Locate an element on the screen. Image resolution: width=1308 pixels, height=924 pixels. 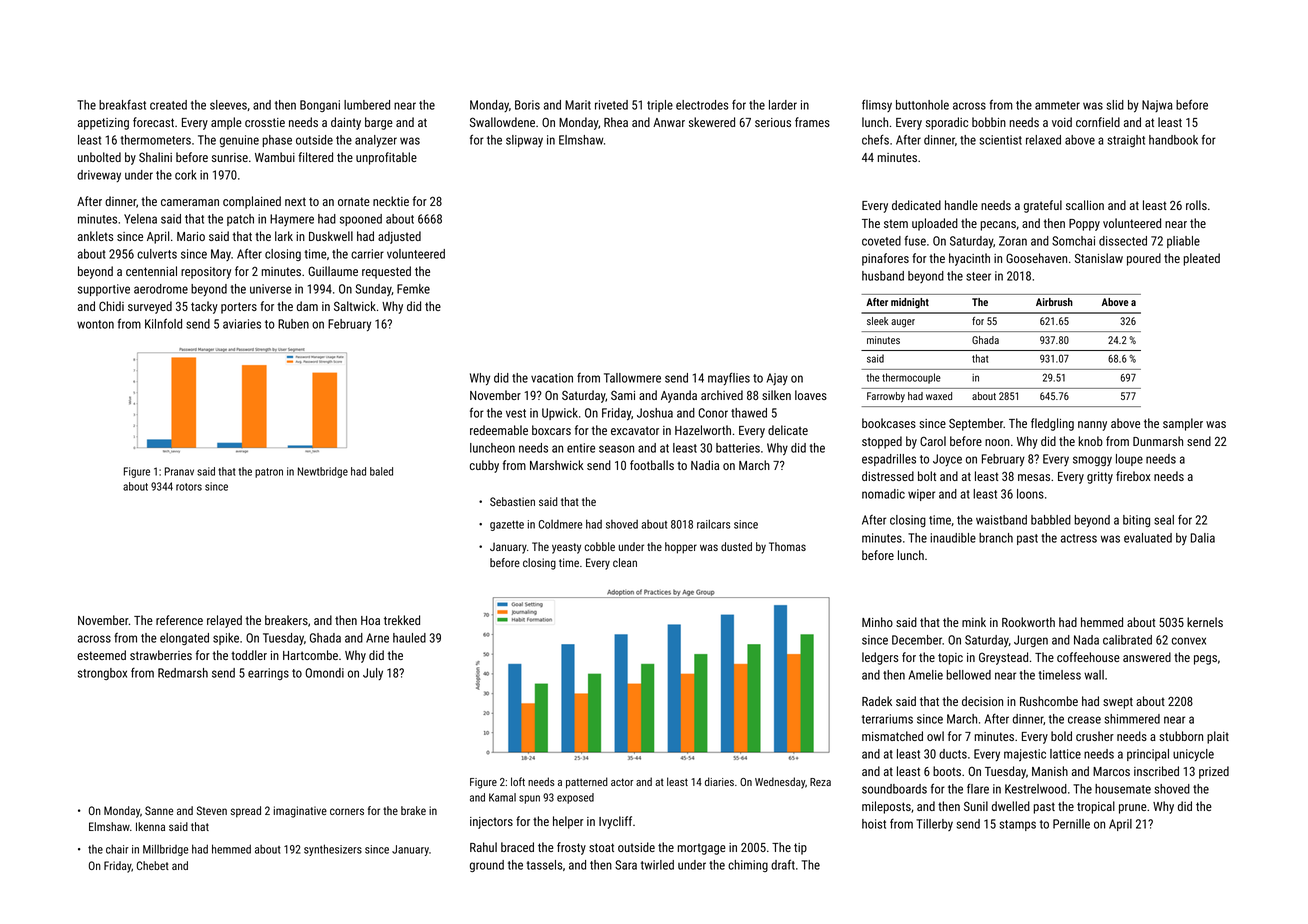
cubby is located at coordinates (484, 466).
